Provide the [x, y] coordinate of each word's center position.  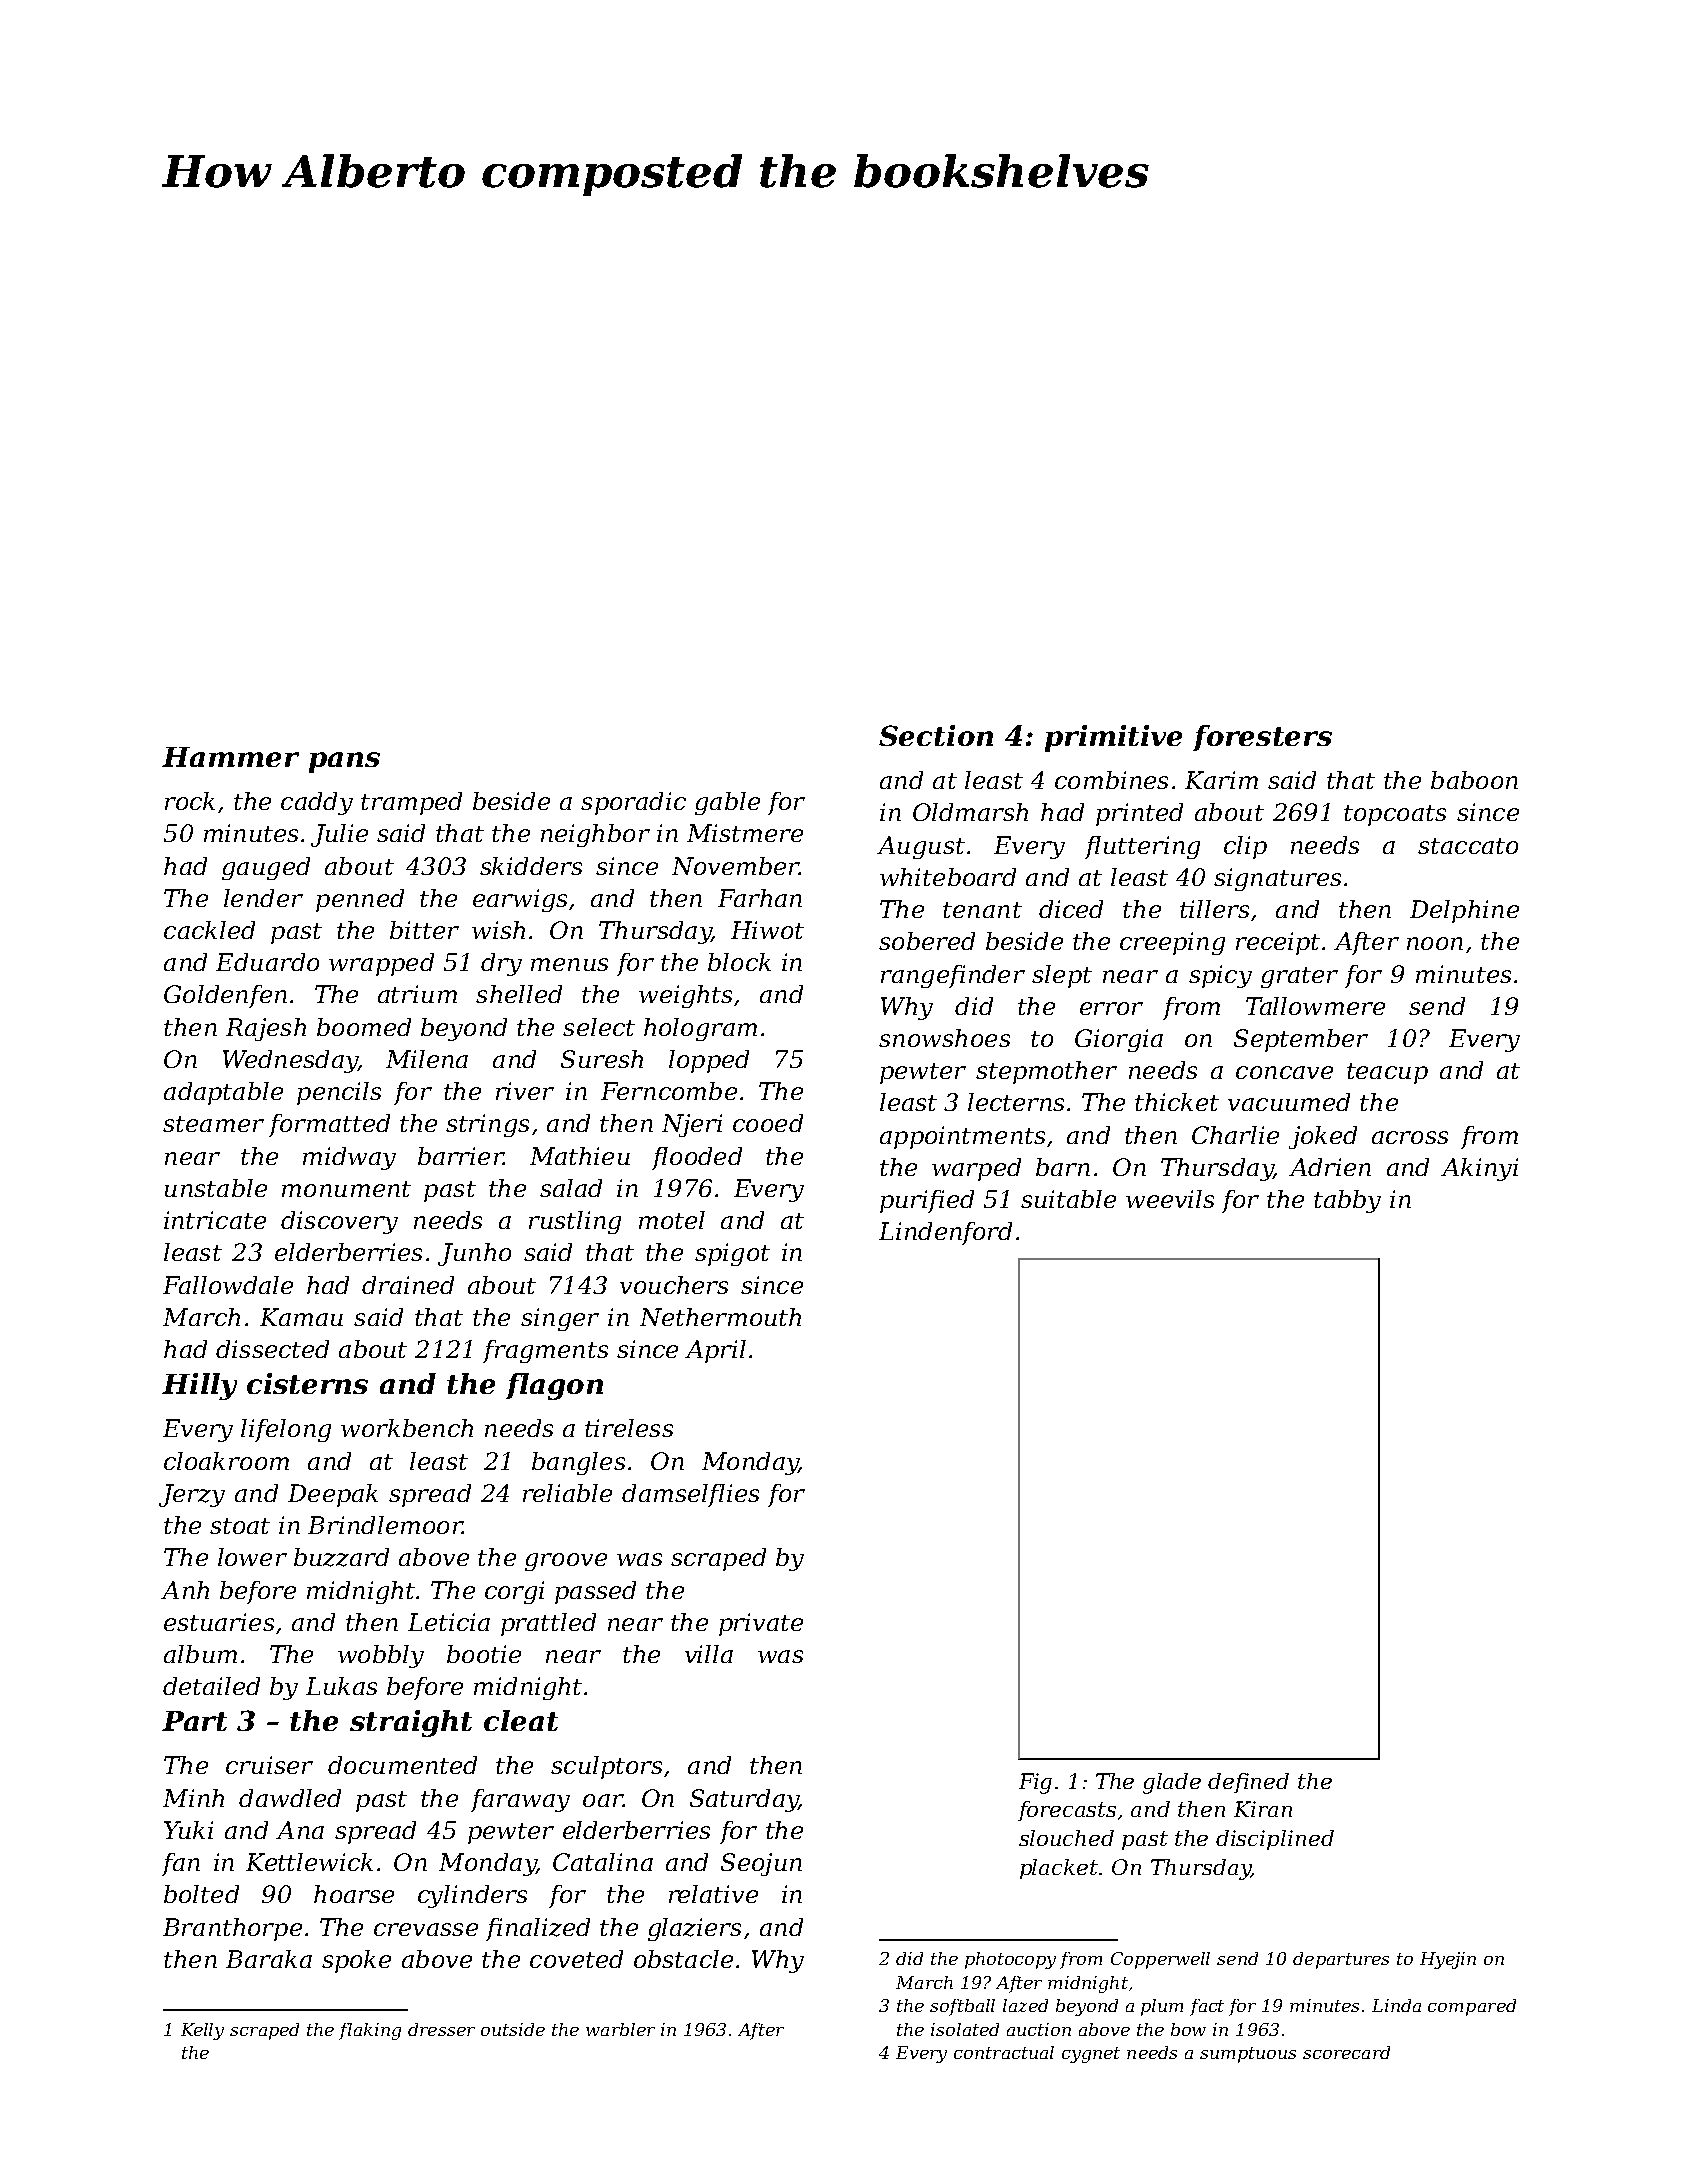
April [715, 1351]
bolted [201, 1894]
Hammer [230, 757]
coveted [576, 1959]
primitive [1113, 738]
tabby [1347, 1201]
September [1301, 1040]
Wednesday [290, 1061]
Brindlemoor [385, 1525]
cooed [768, 1123]
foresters [1262, 738]
